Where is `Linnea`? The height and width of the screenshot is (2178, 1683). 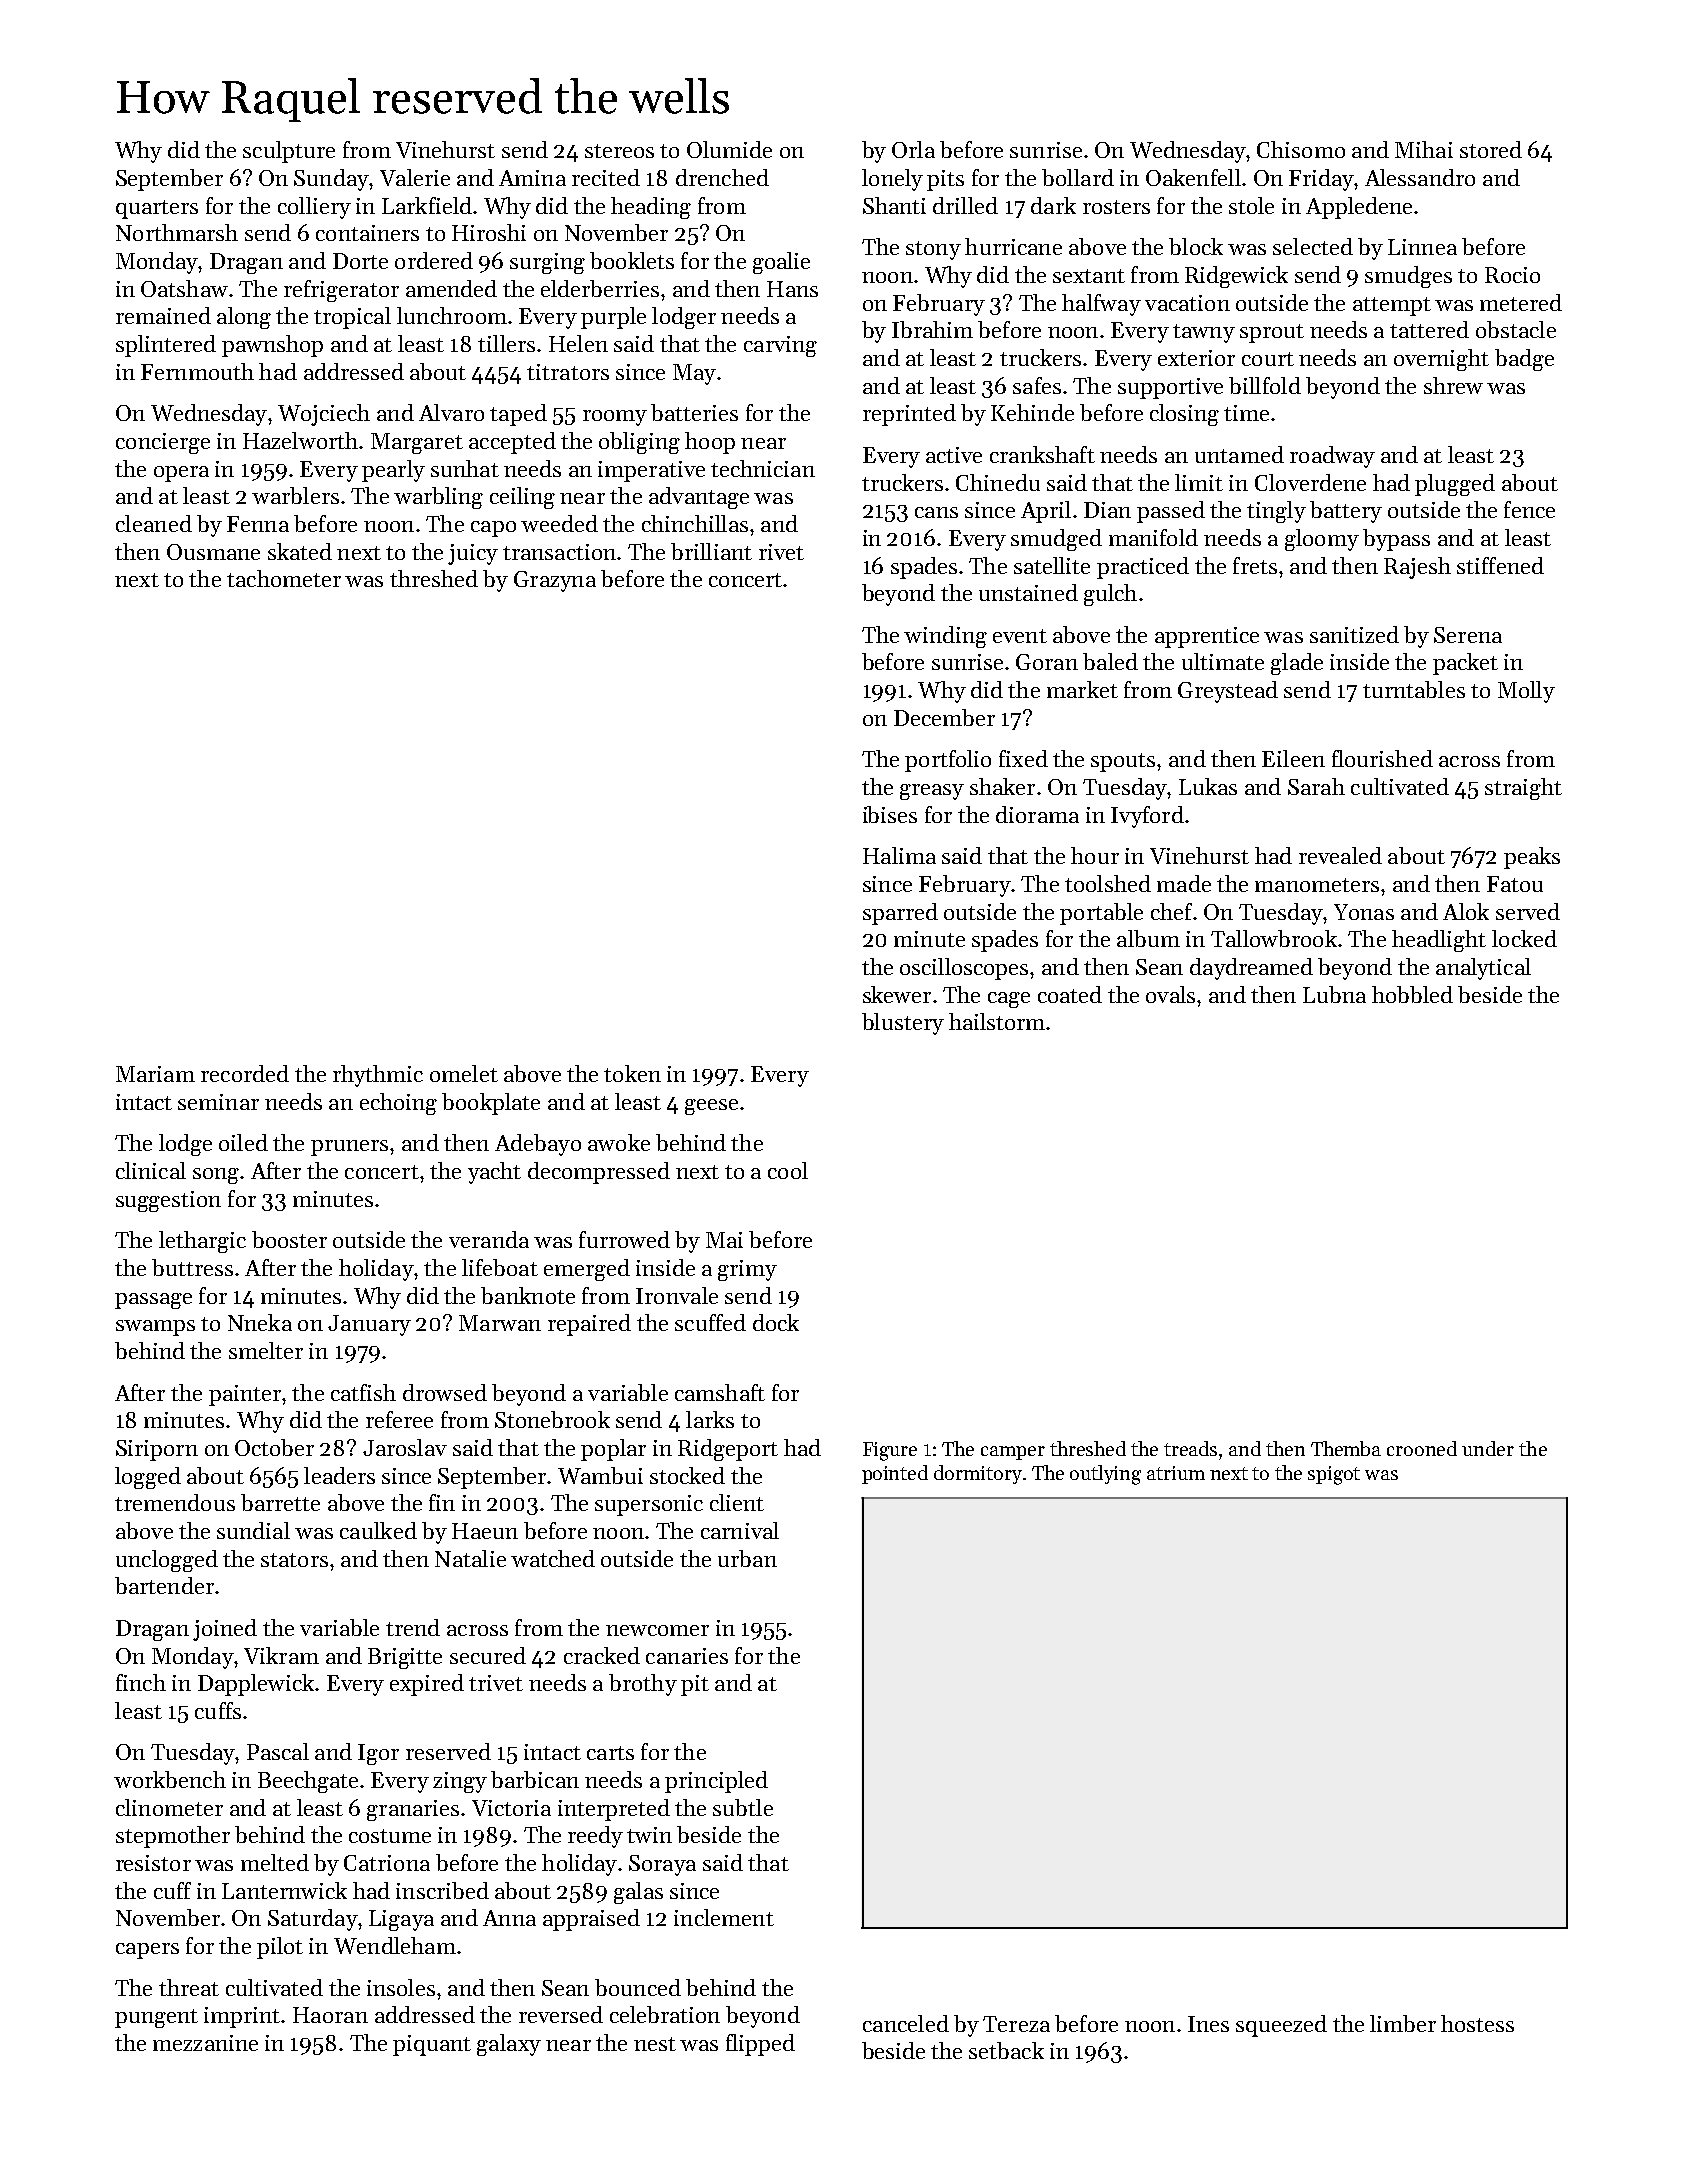 Linnea is located at coordinates (1422, 247).
